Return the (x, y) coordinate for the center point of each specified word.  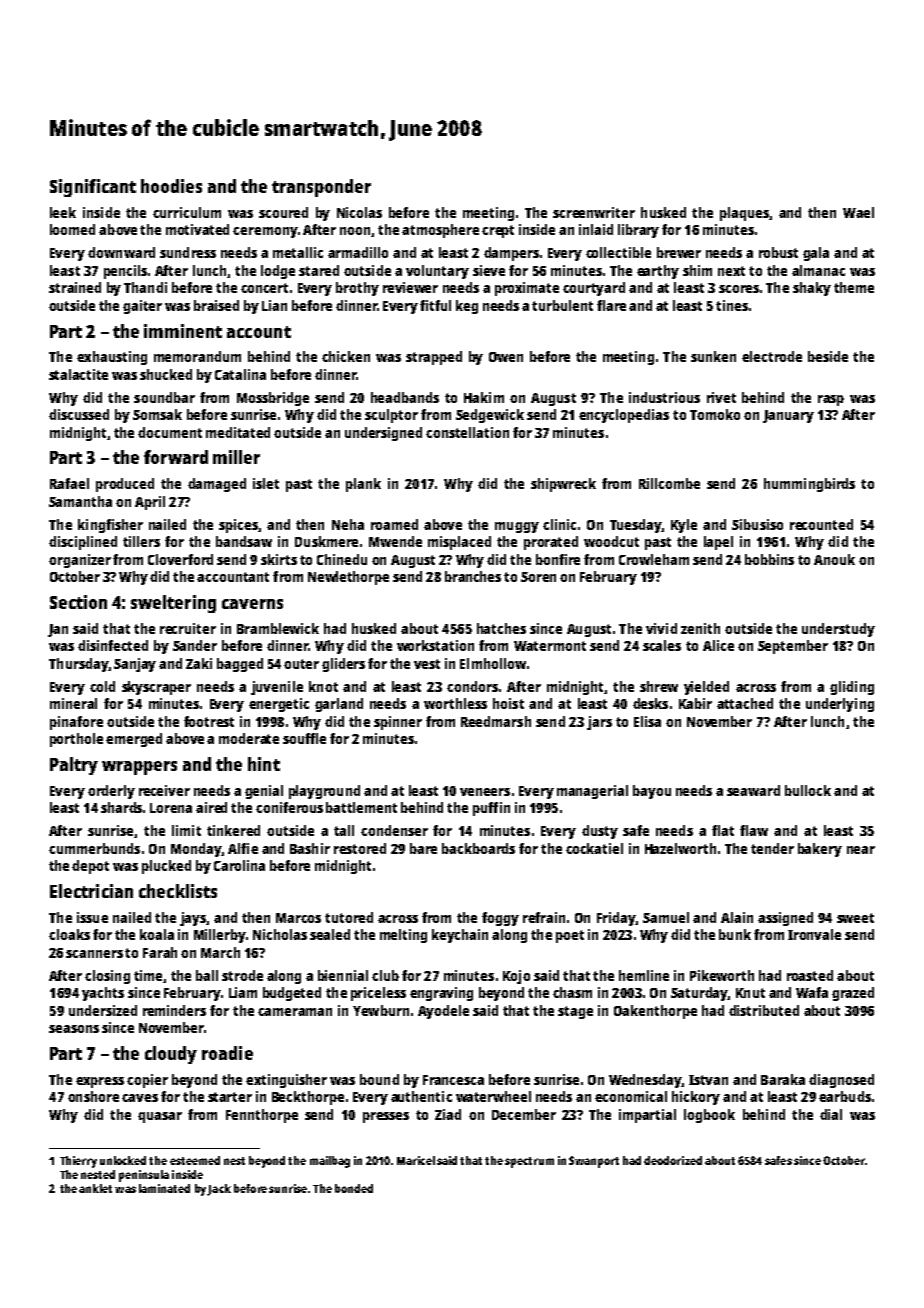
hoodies (171, 186)
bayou (652, 792)
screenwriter (594, 212)
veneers (485, 792)
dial (831, 1114)
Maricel (416, 1160)
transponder (321, 188)
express (100, 1082)
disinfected (113, 645)
